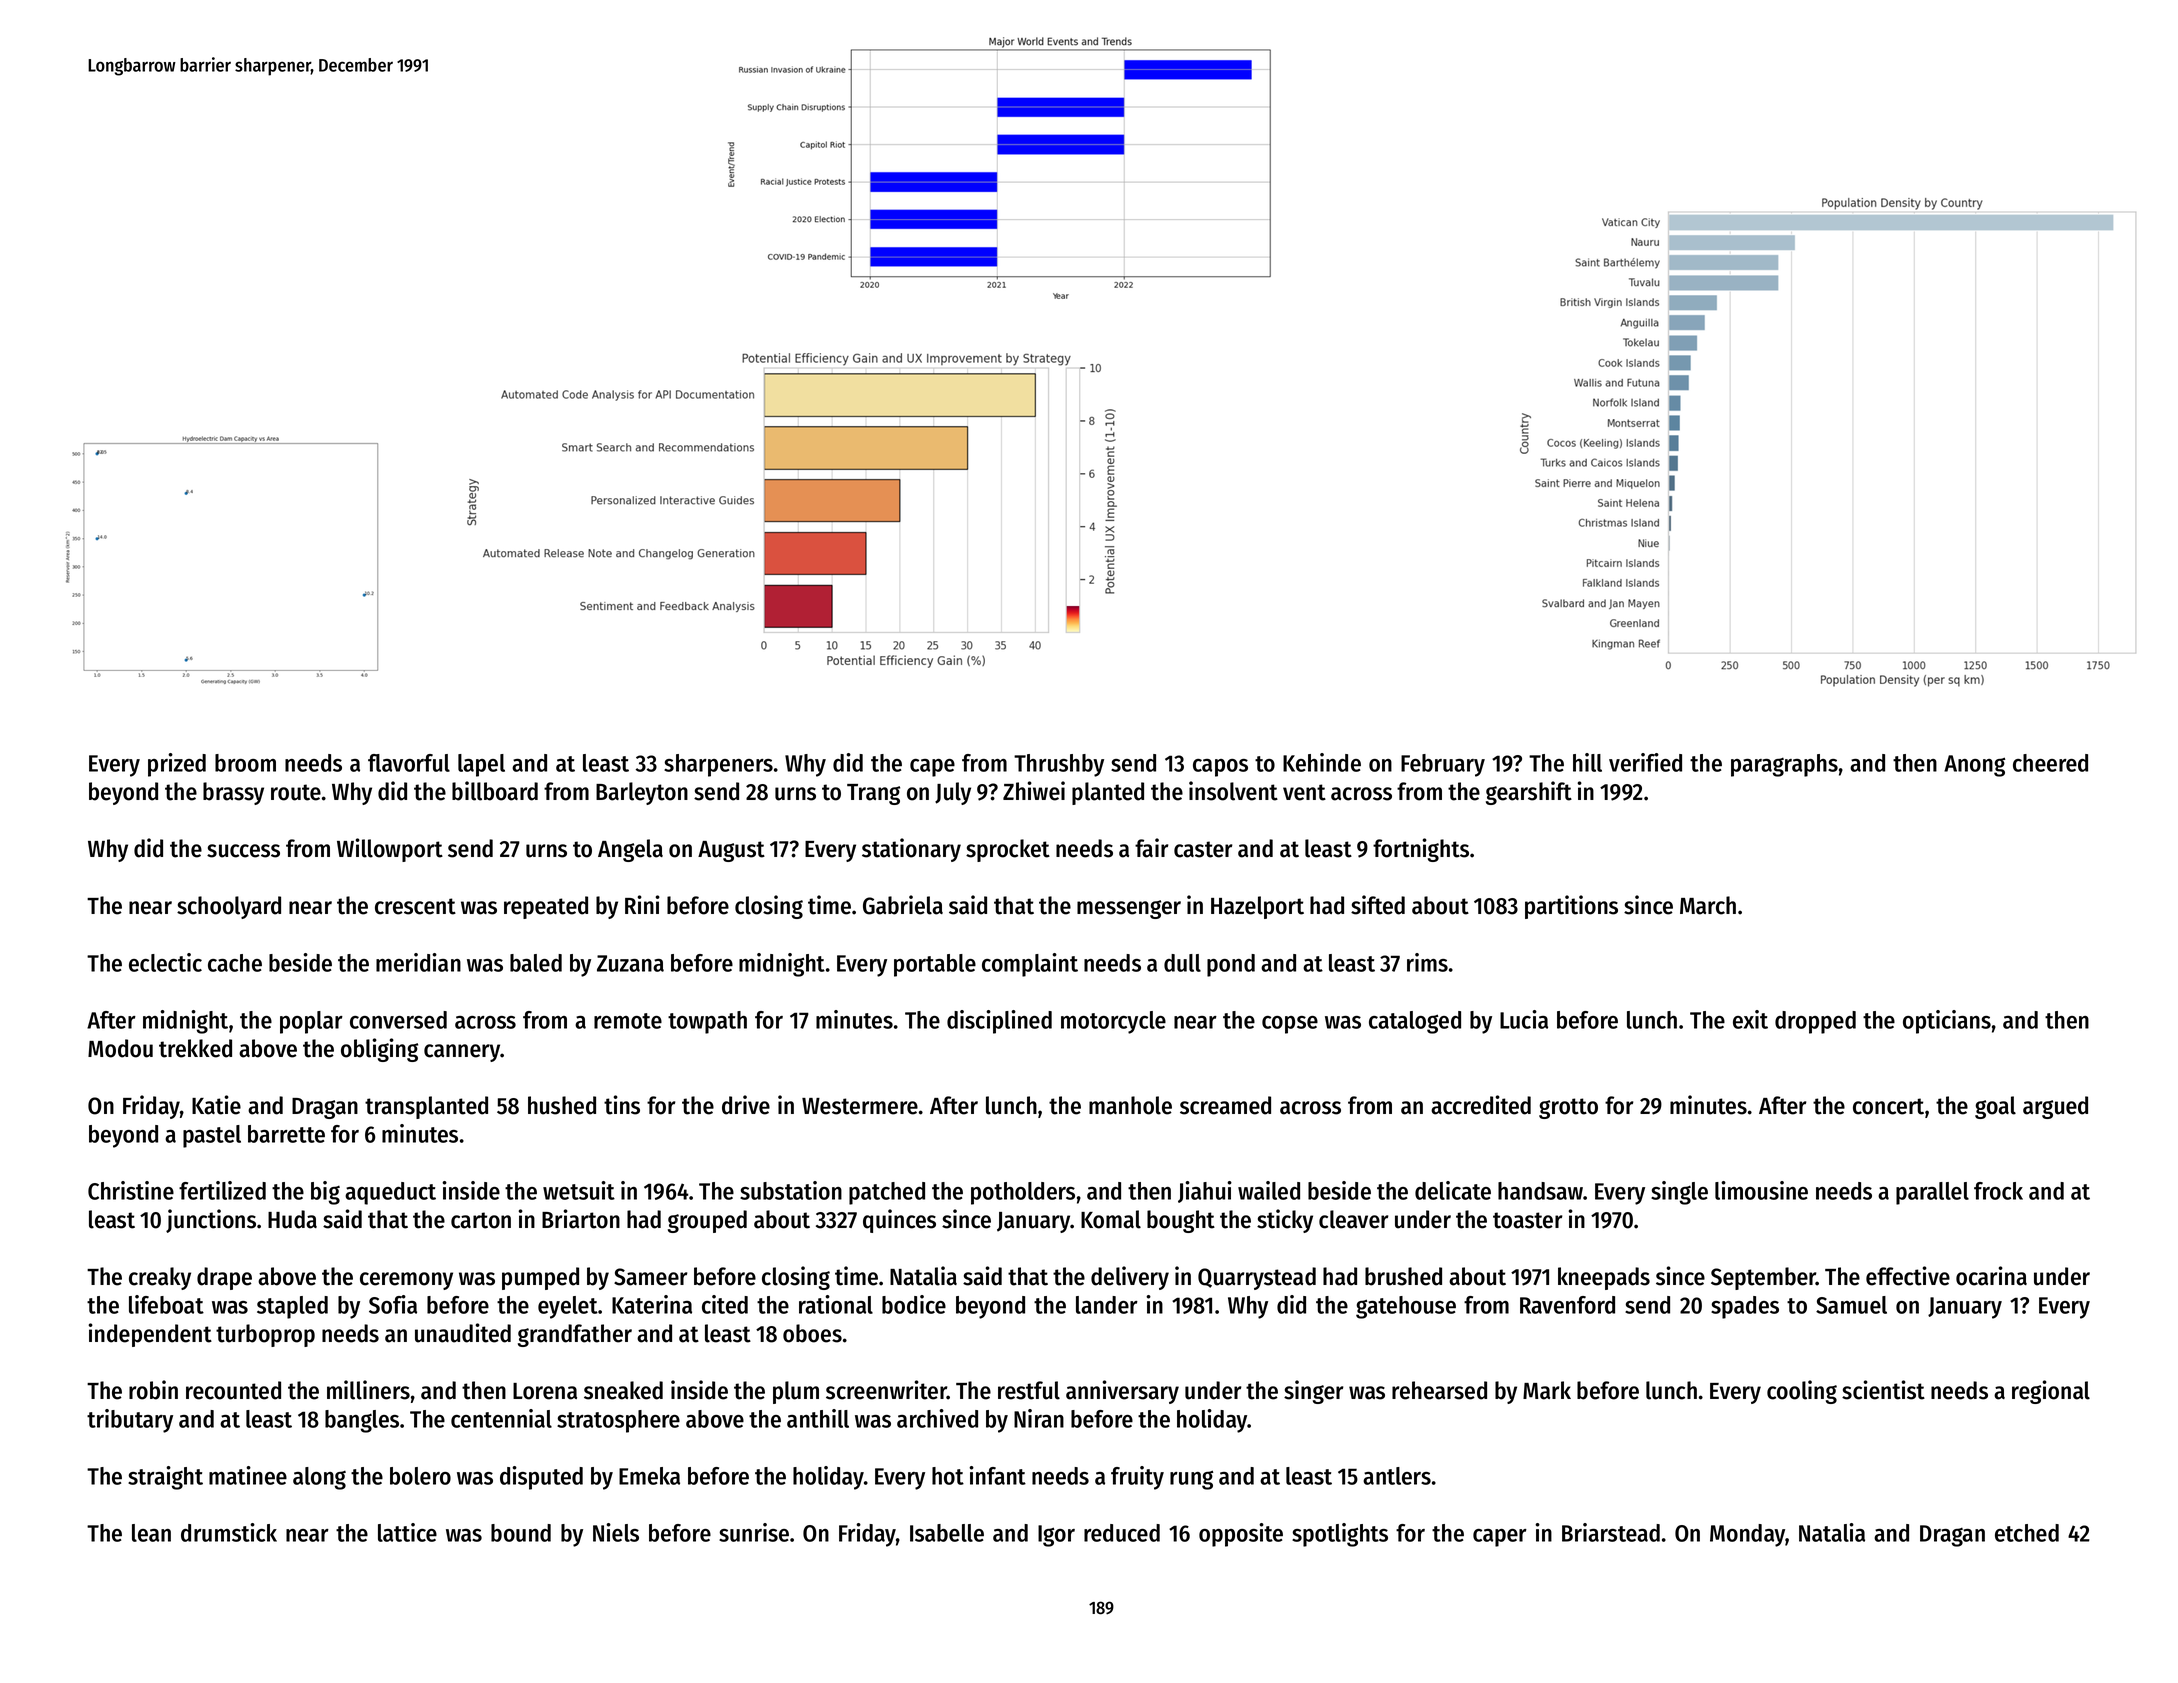 The height and width of the screenshot is (1683, 2178). I want to click on sprocket, so click(1008, 850).
